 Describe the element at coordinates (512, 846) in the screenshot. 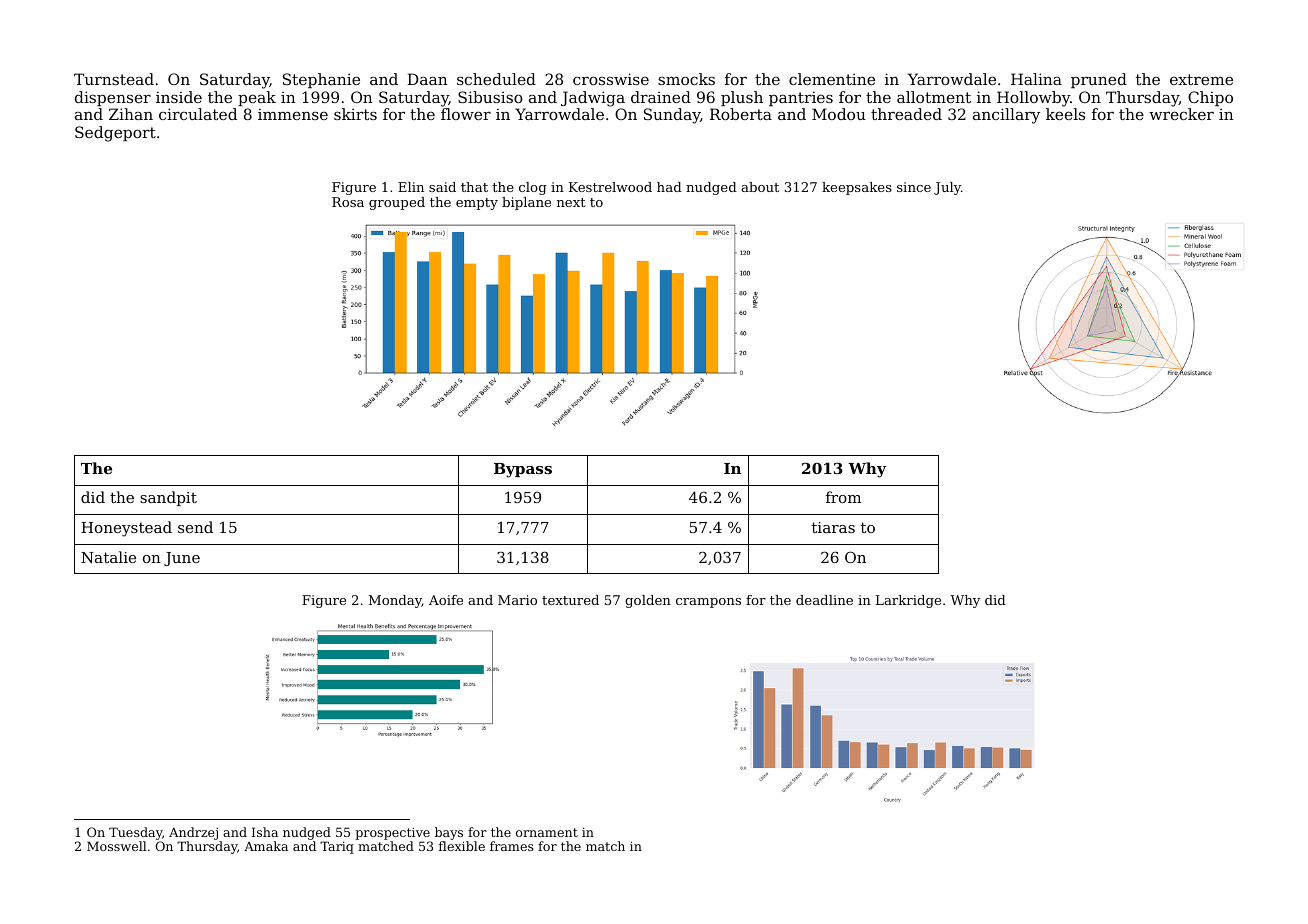

I see `frames` at that location.
